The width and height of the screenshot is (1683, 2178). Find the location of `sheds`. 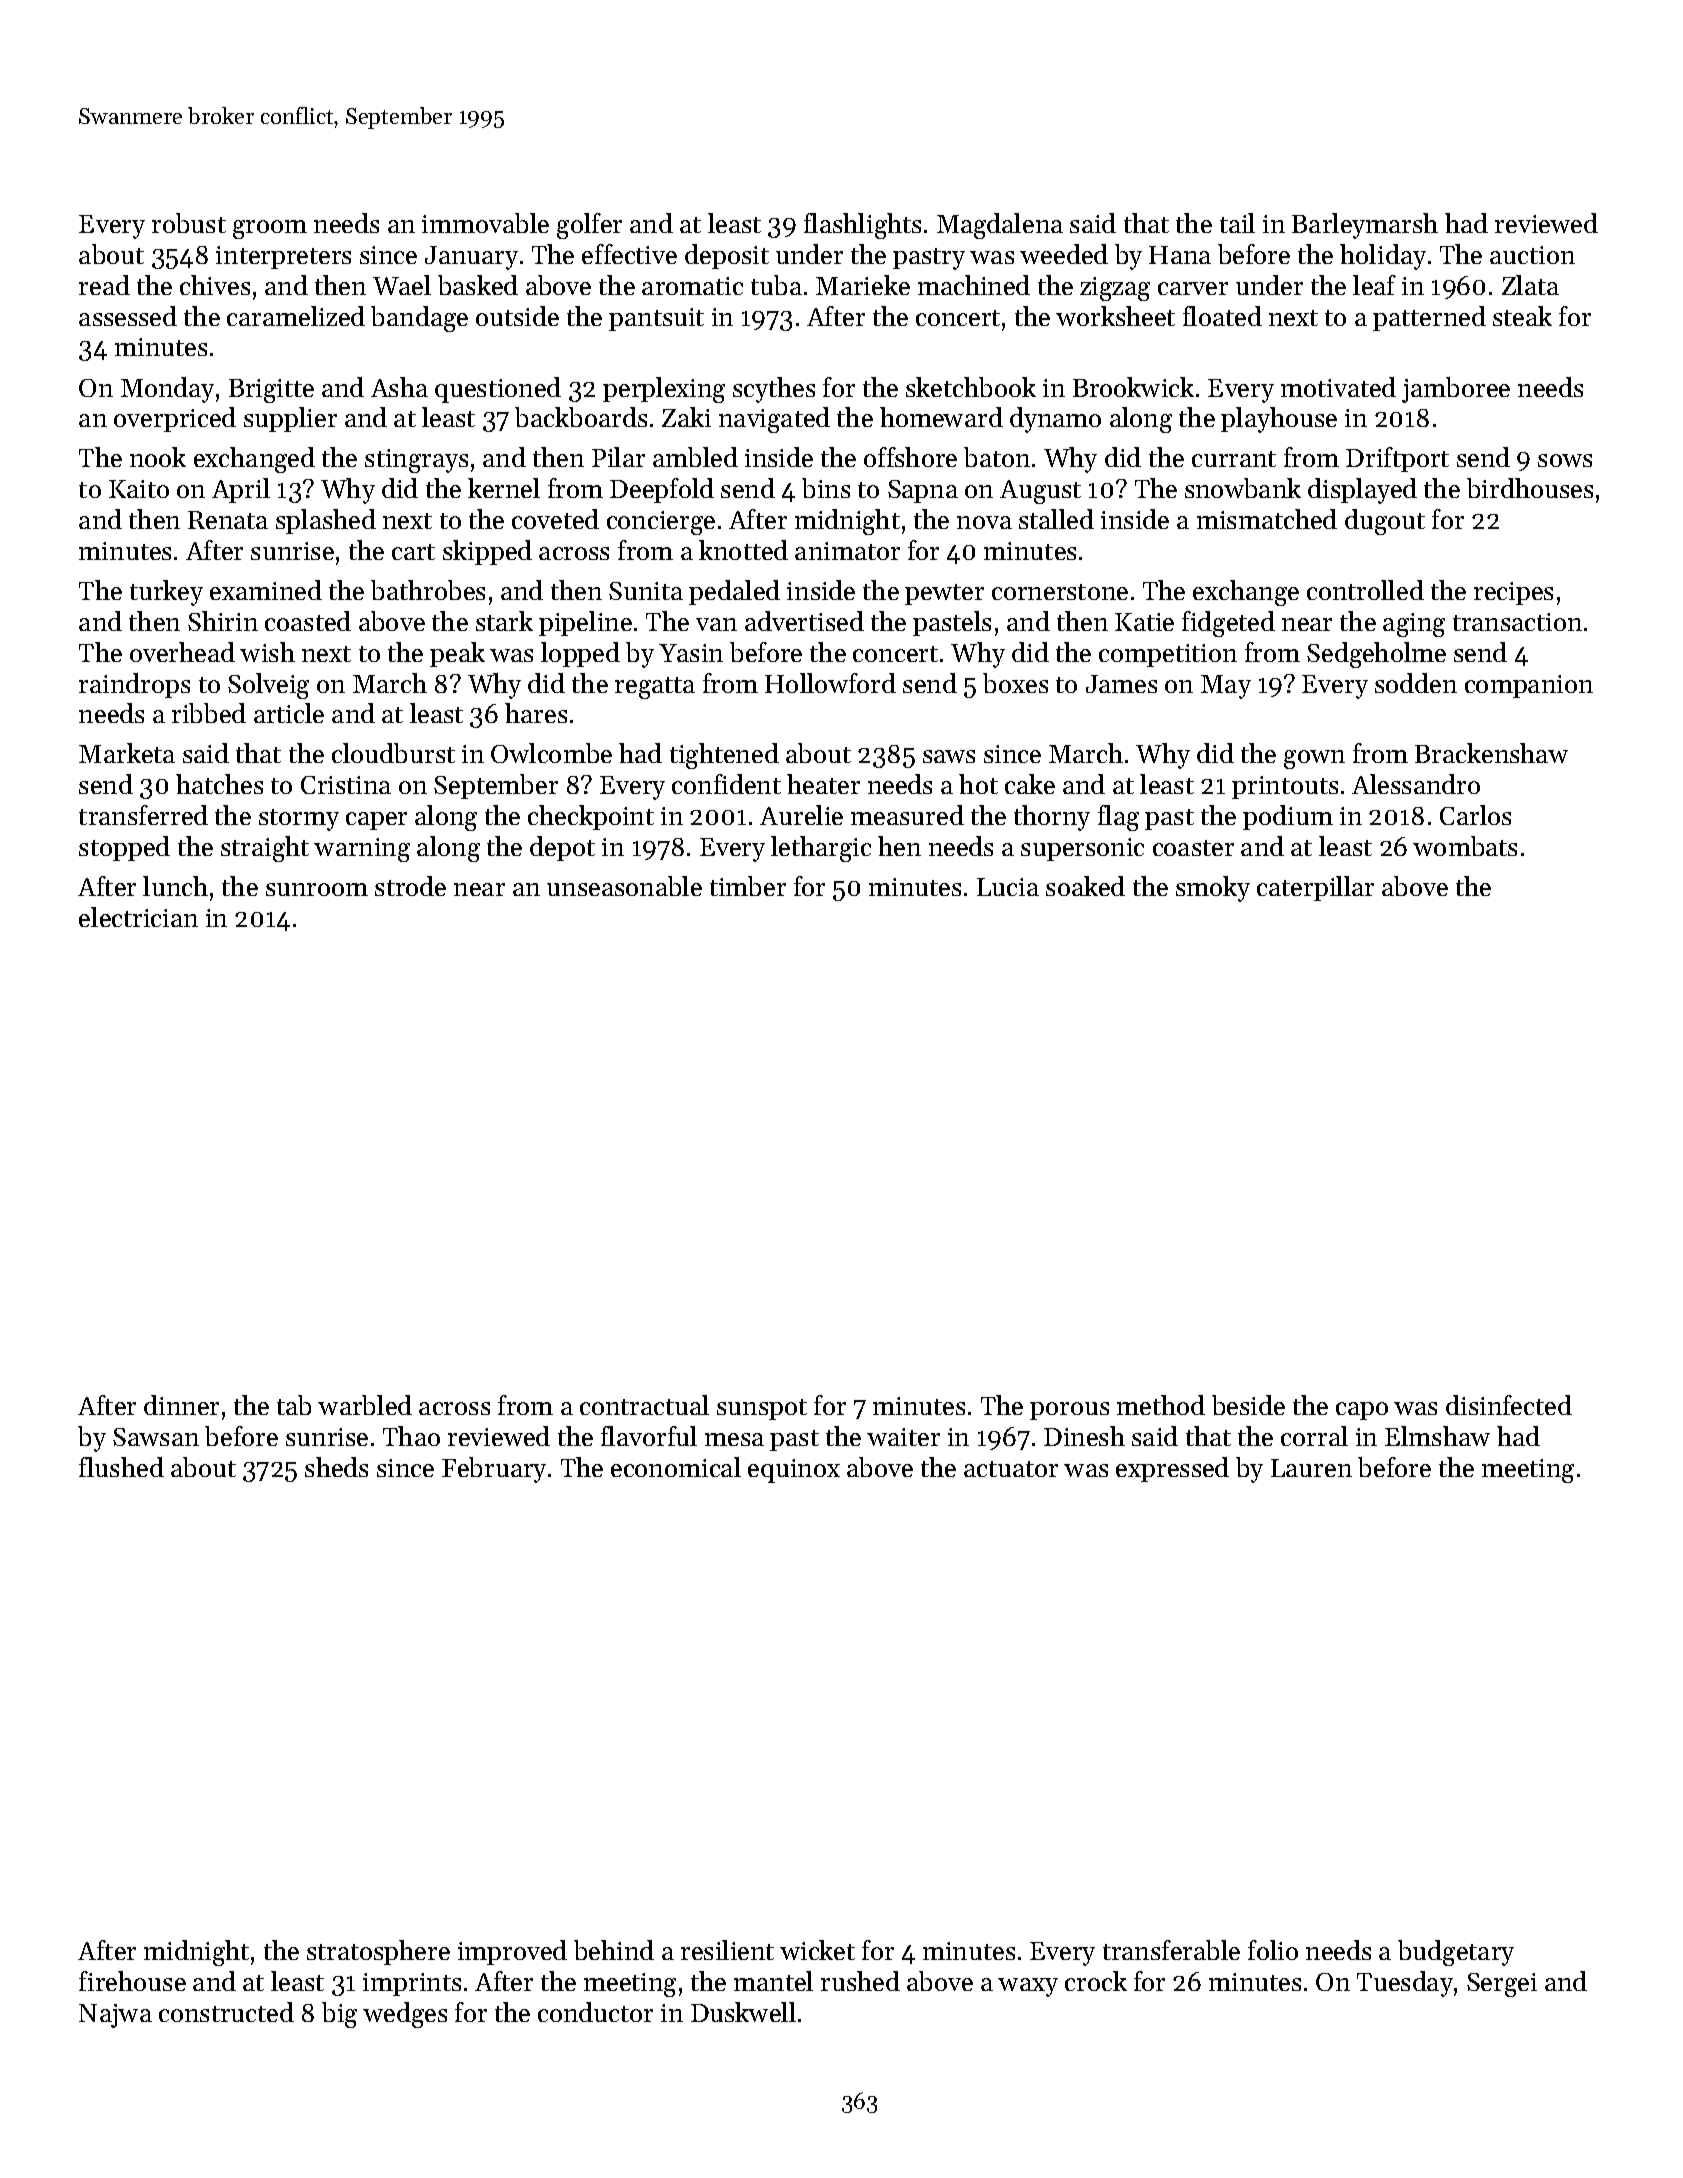

sheds is located at coordinates (336, 1467).
